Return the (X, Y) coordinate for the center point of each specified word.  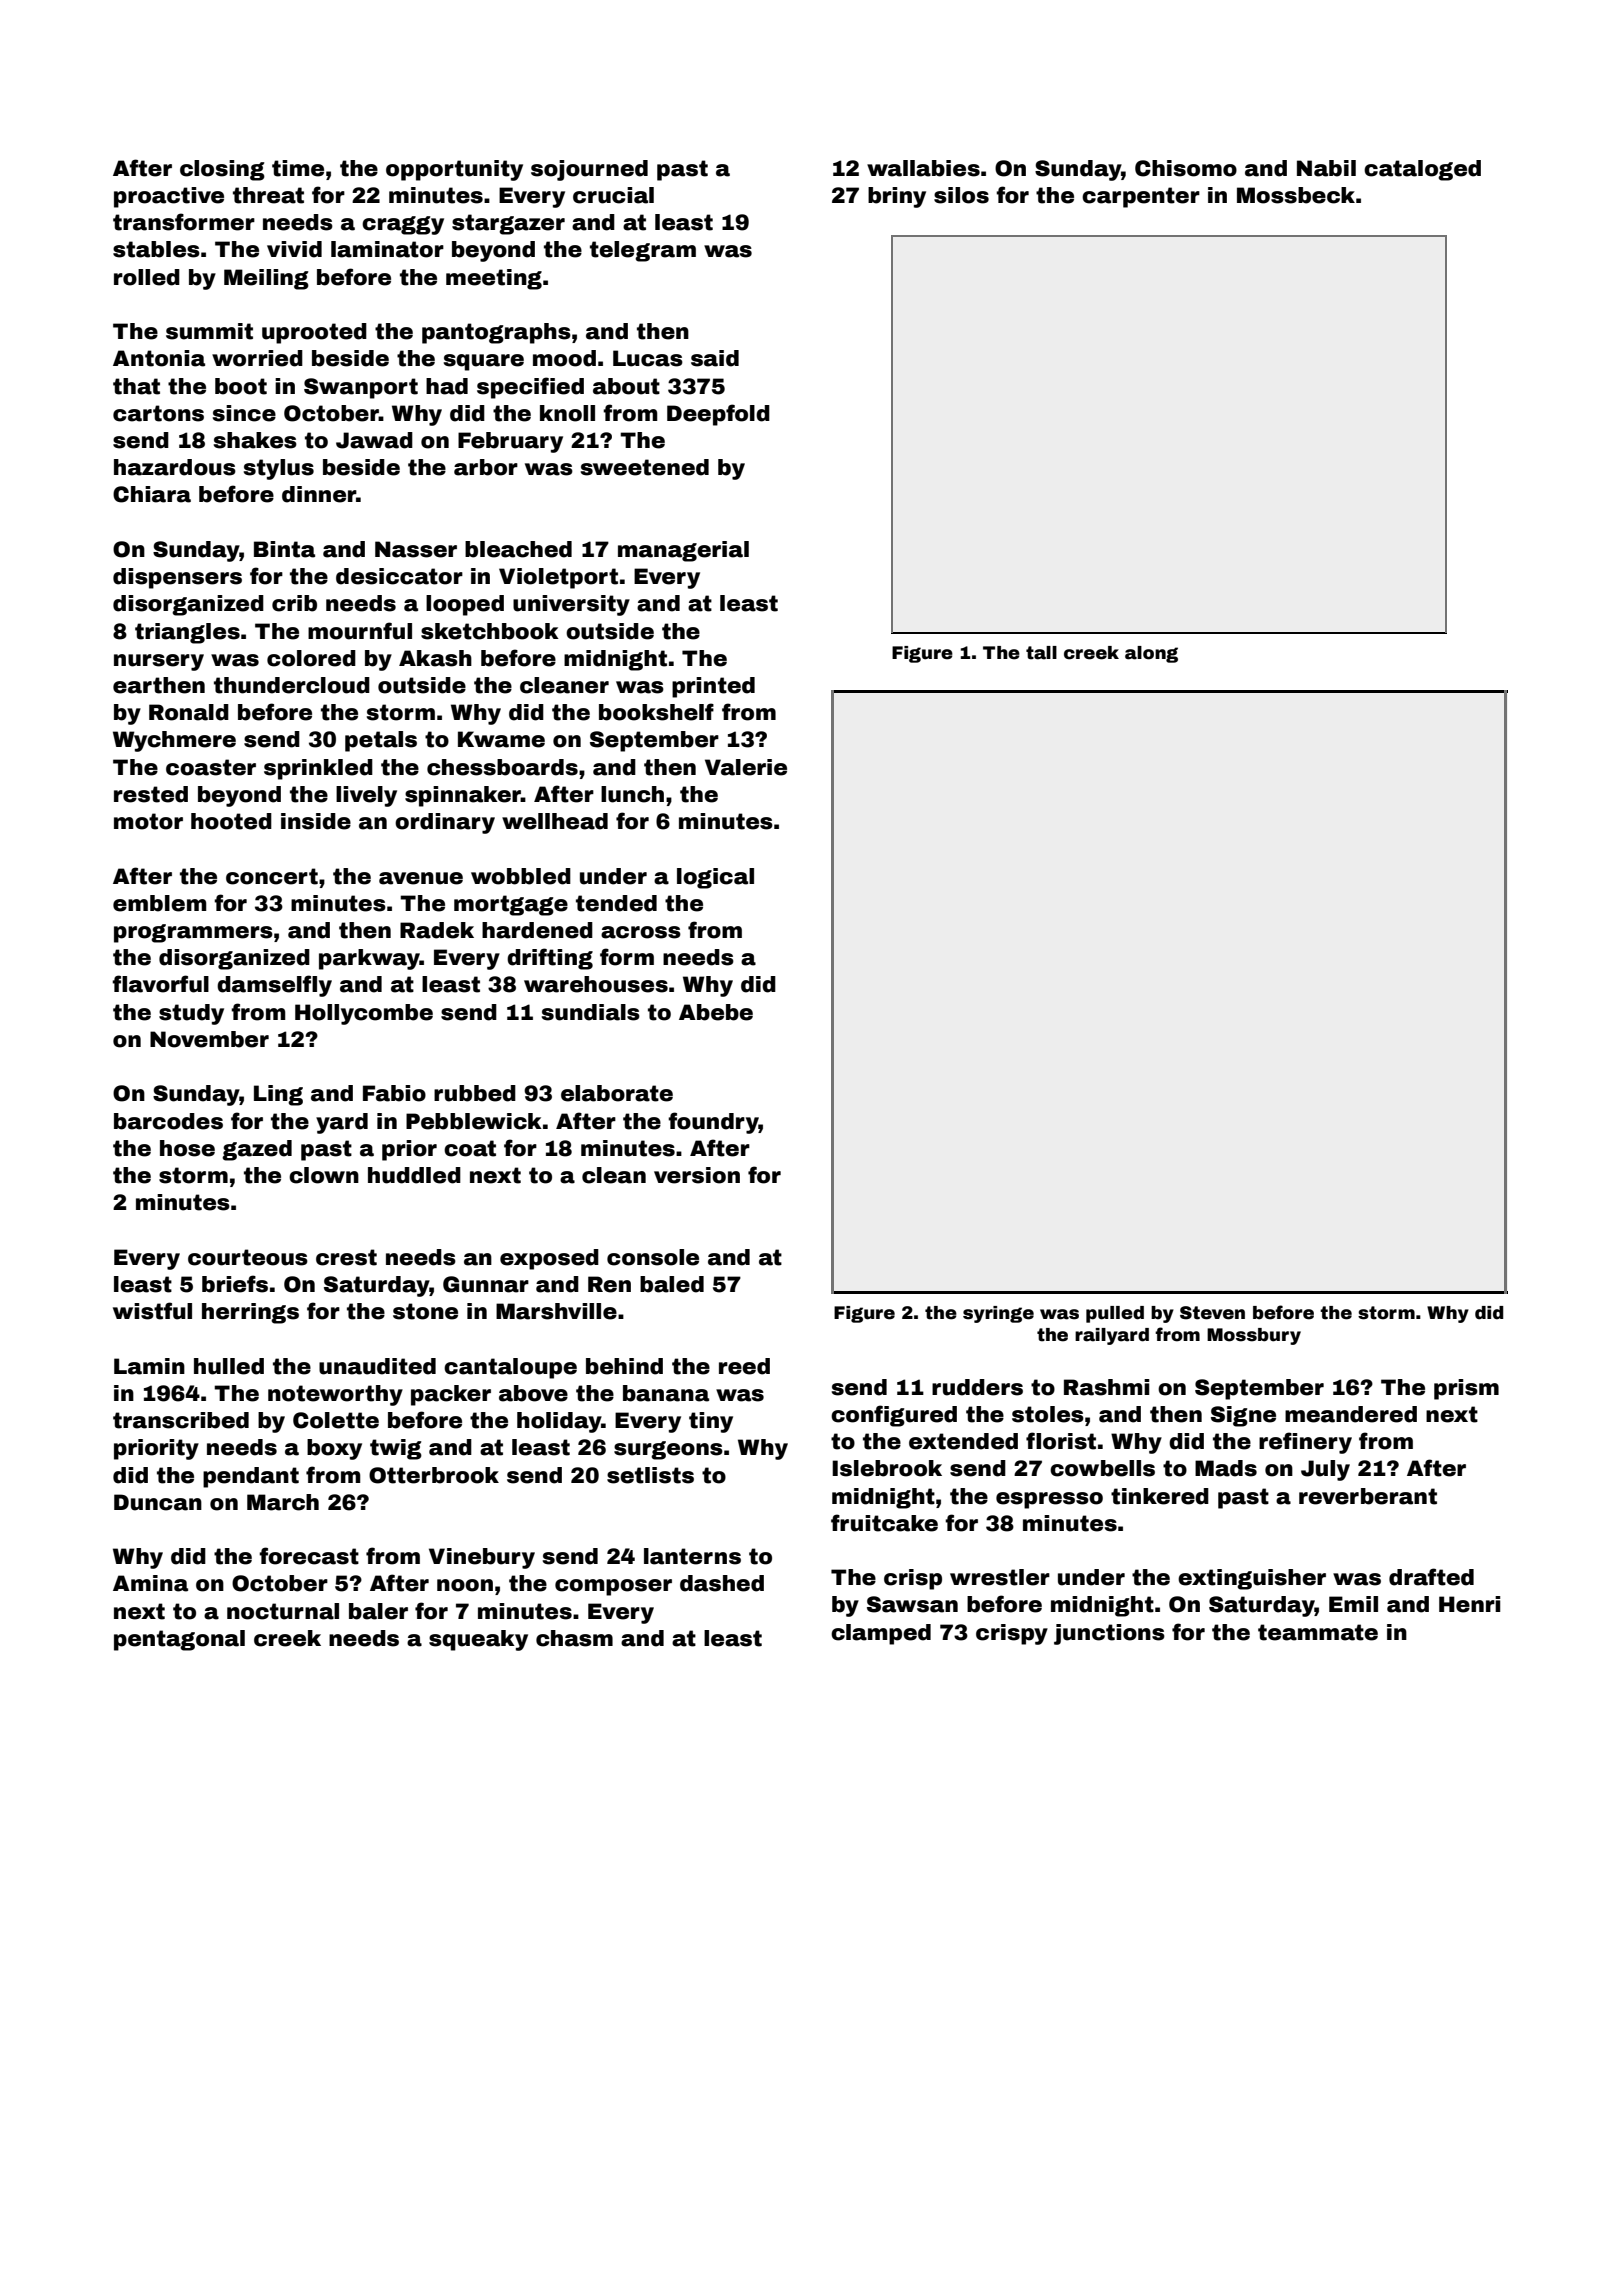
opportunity (454, 170)
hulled (229, 1366)
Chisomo (1186, 168)
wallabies (923, 168)
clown (324, 1175)
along (1151, 654)
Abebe (716, 1012)
